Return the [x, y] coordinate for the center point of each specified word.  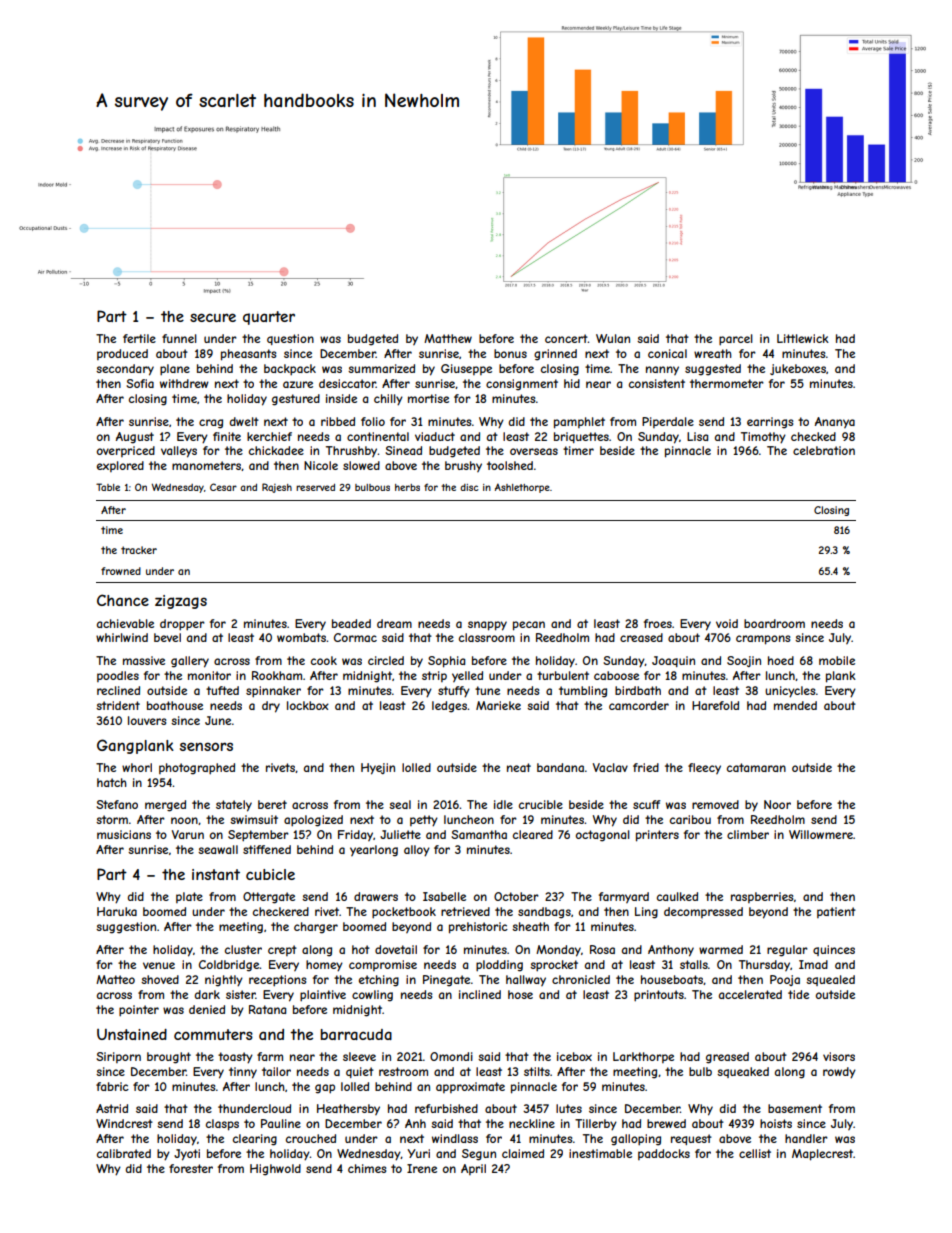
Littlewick [803, 338]
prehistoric [478, 928]
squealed [830, 980]
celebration [824, 450]
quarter [269, 318]
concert [566, 338]
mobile [837, 660]
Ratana [267, 1009]
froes [658, 623]
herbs [407, 487]
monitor [209, 675]
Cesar [223, 487]
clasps [222, 1125]
